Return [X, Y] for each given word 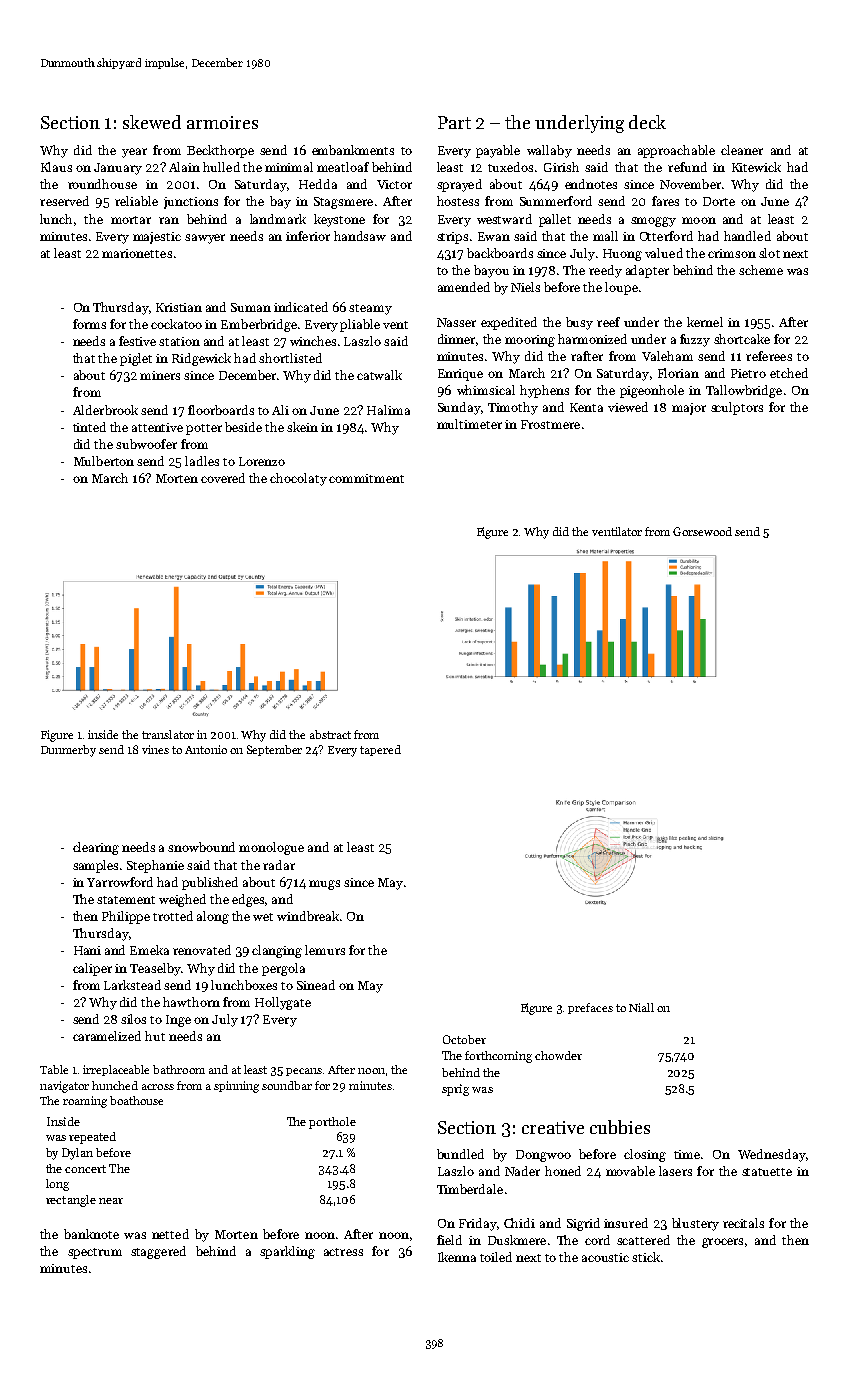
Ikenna [457, 1257]
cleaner [742, 150]
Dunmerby [68, 751]
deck [647, 122]
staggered [158, 1252]
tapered [380, 750]
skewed [152, 122]
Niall [641, 1007]
